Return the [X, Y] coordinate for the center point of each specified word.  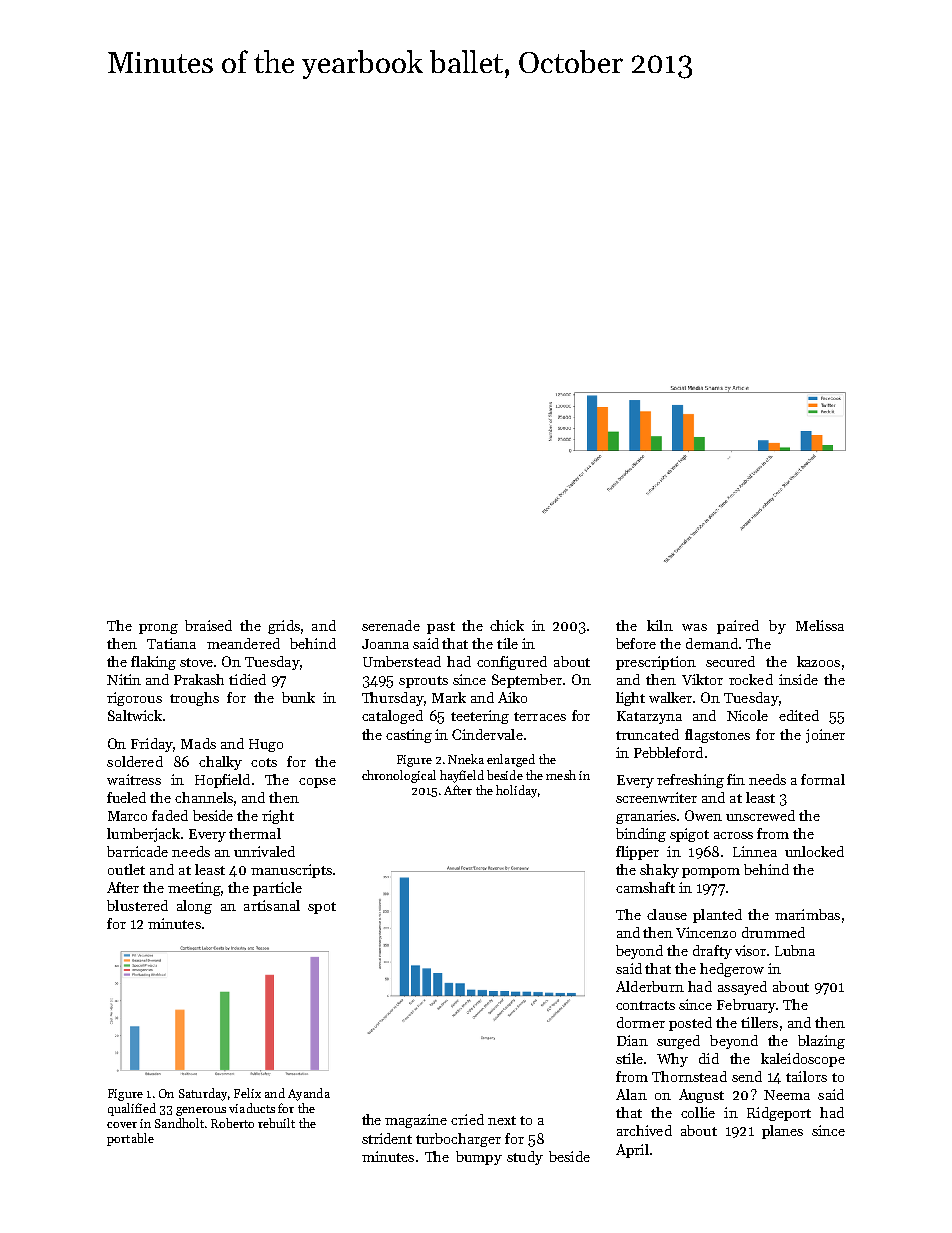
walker [670, 697]
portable [130, 1139]
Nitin [124, 679]
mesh [561, 775]
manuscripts [291, 871]
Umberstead [402, 661]
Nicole [747, 715]
